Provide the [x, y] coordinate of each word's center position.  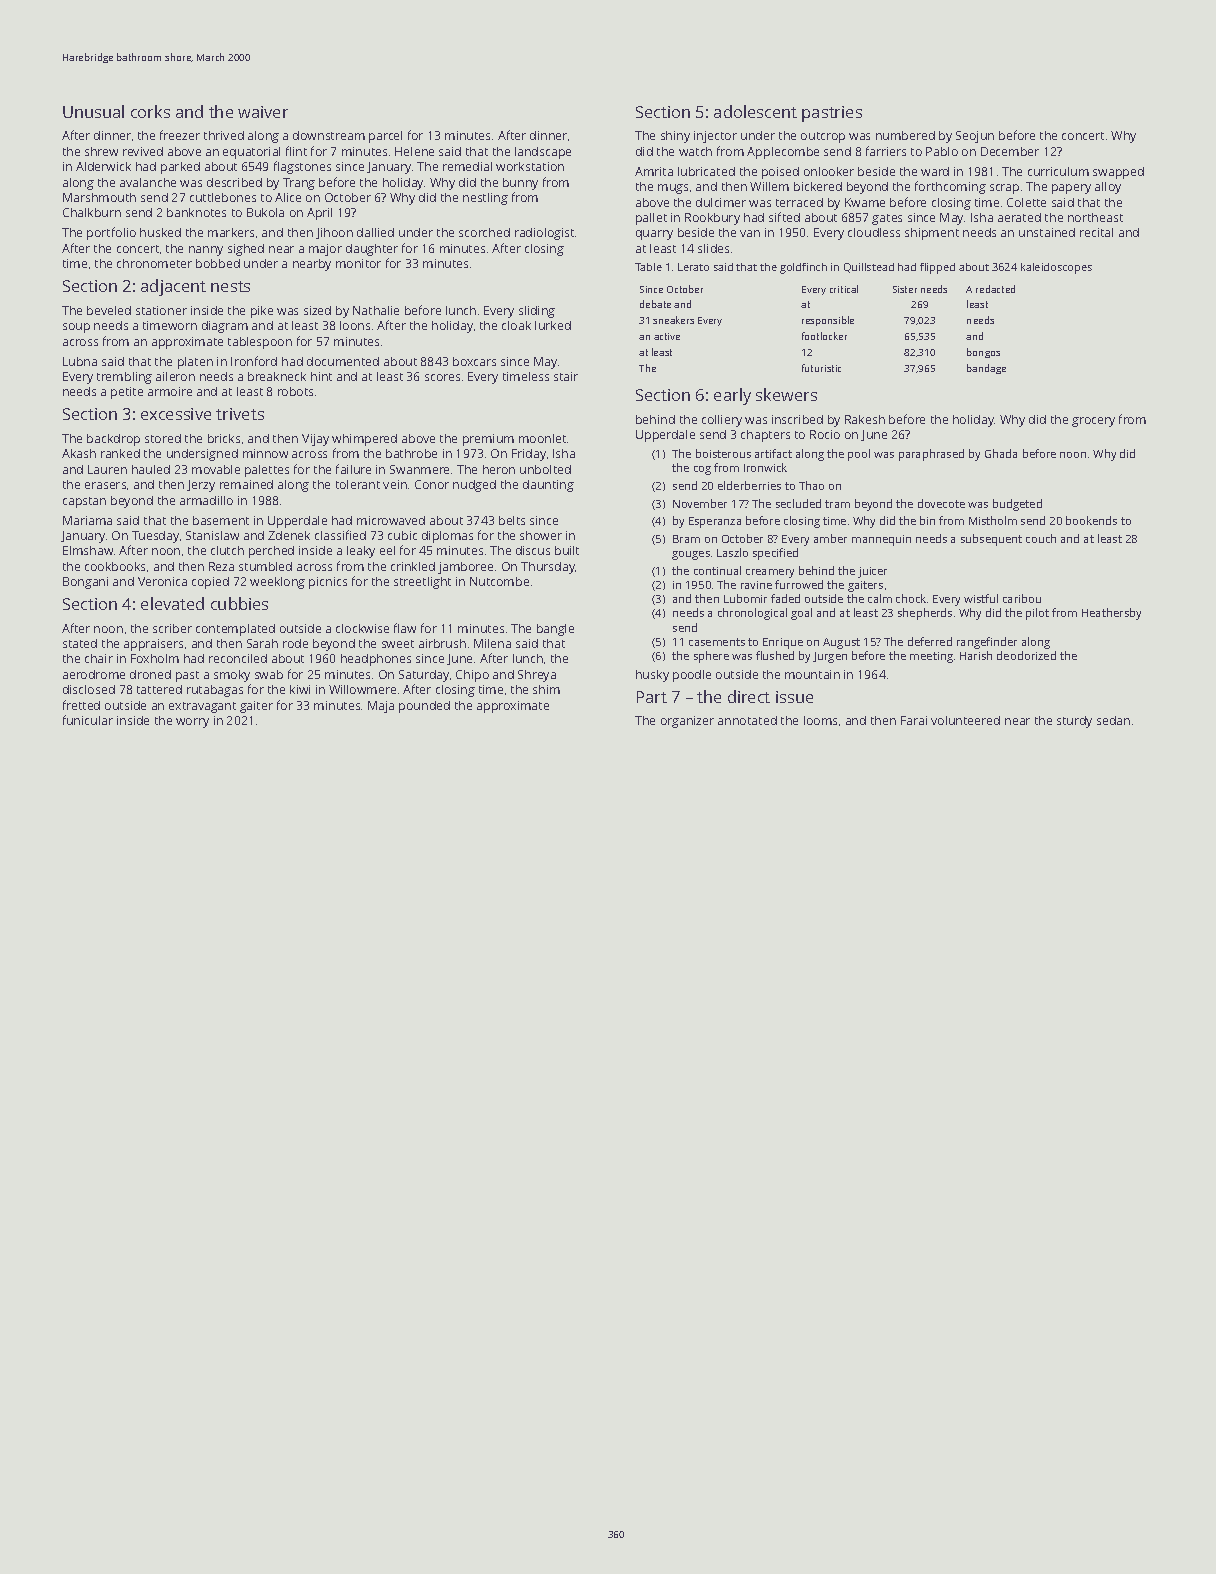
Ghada [1001, 453]
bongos [983, 353]
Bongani [85, 583]
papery [1071, 189]
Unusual [93, 111]
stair [566, 376]
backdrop [113, 440]
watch [695, 151]
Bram [686, 539]
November [700, 503]
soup [76, 328]
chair [99, 658]
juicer [872, 572]
